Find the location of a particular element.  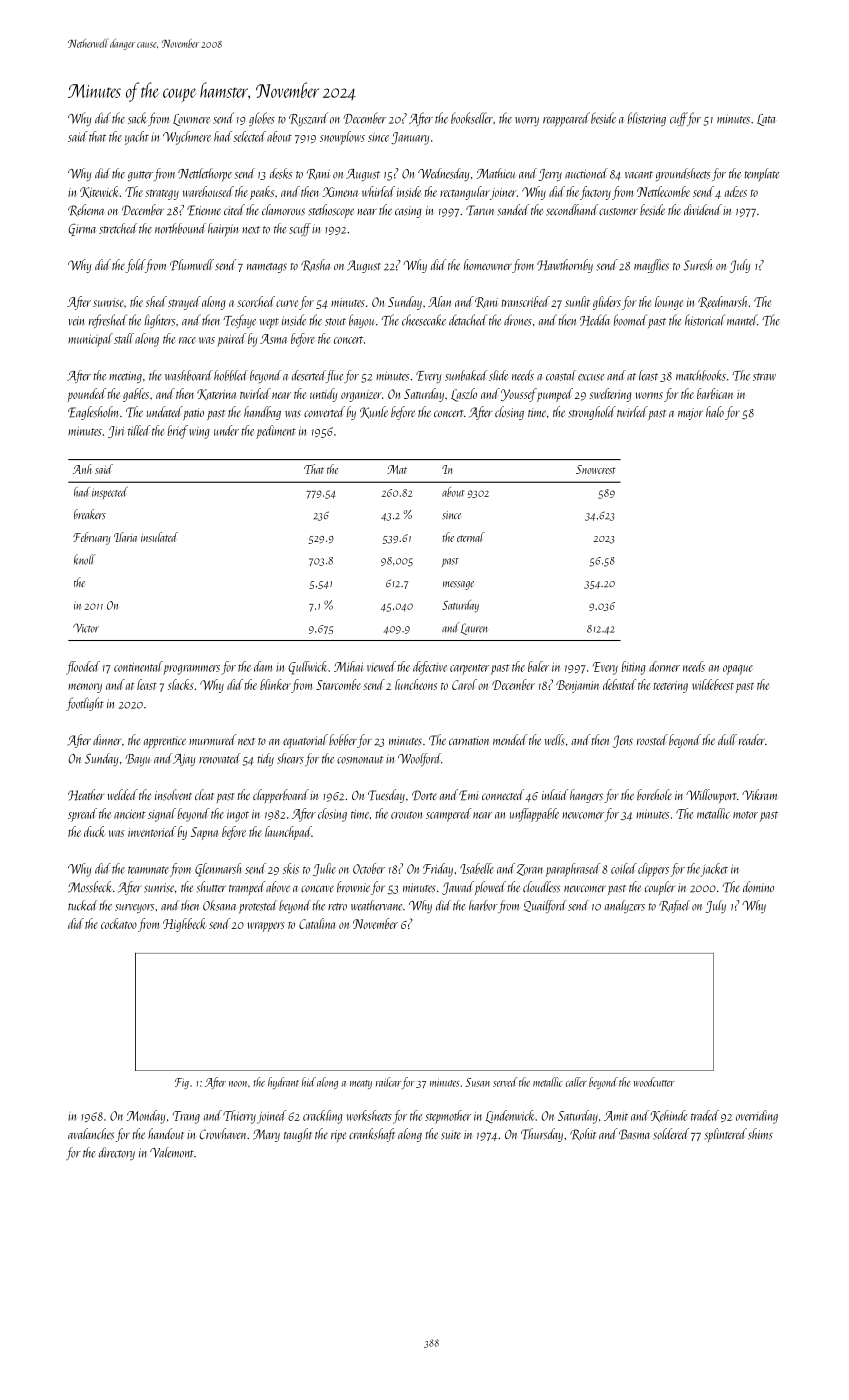

Starcombe is located at coordinates (338, 684).
